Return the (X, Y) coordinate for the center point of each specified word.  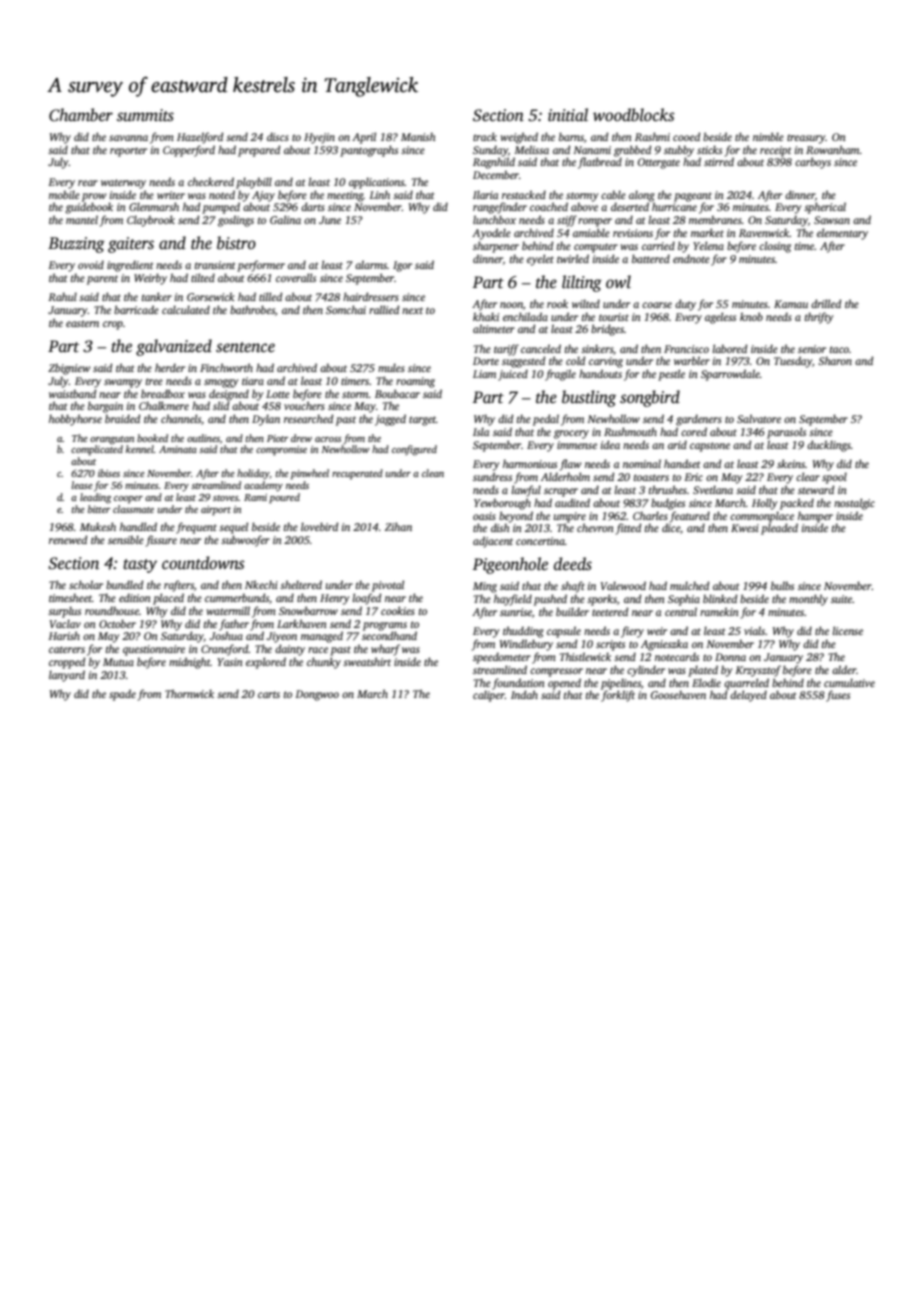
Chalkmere (164, 405)
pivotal (388, 586)
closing (775, 247)
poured (284, 498)
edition (135, 597)
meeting (345, 196)
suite (841, 599)
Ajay (263, 196)
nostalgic (854, 504)
